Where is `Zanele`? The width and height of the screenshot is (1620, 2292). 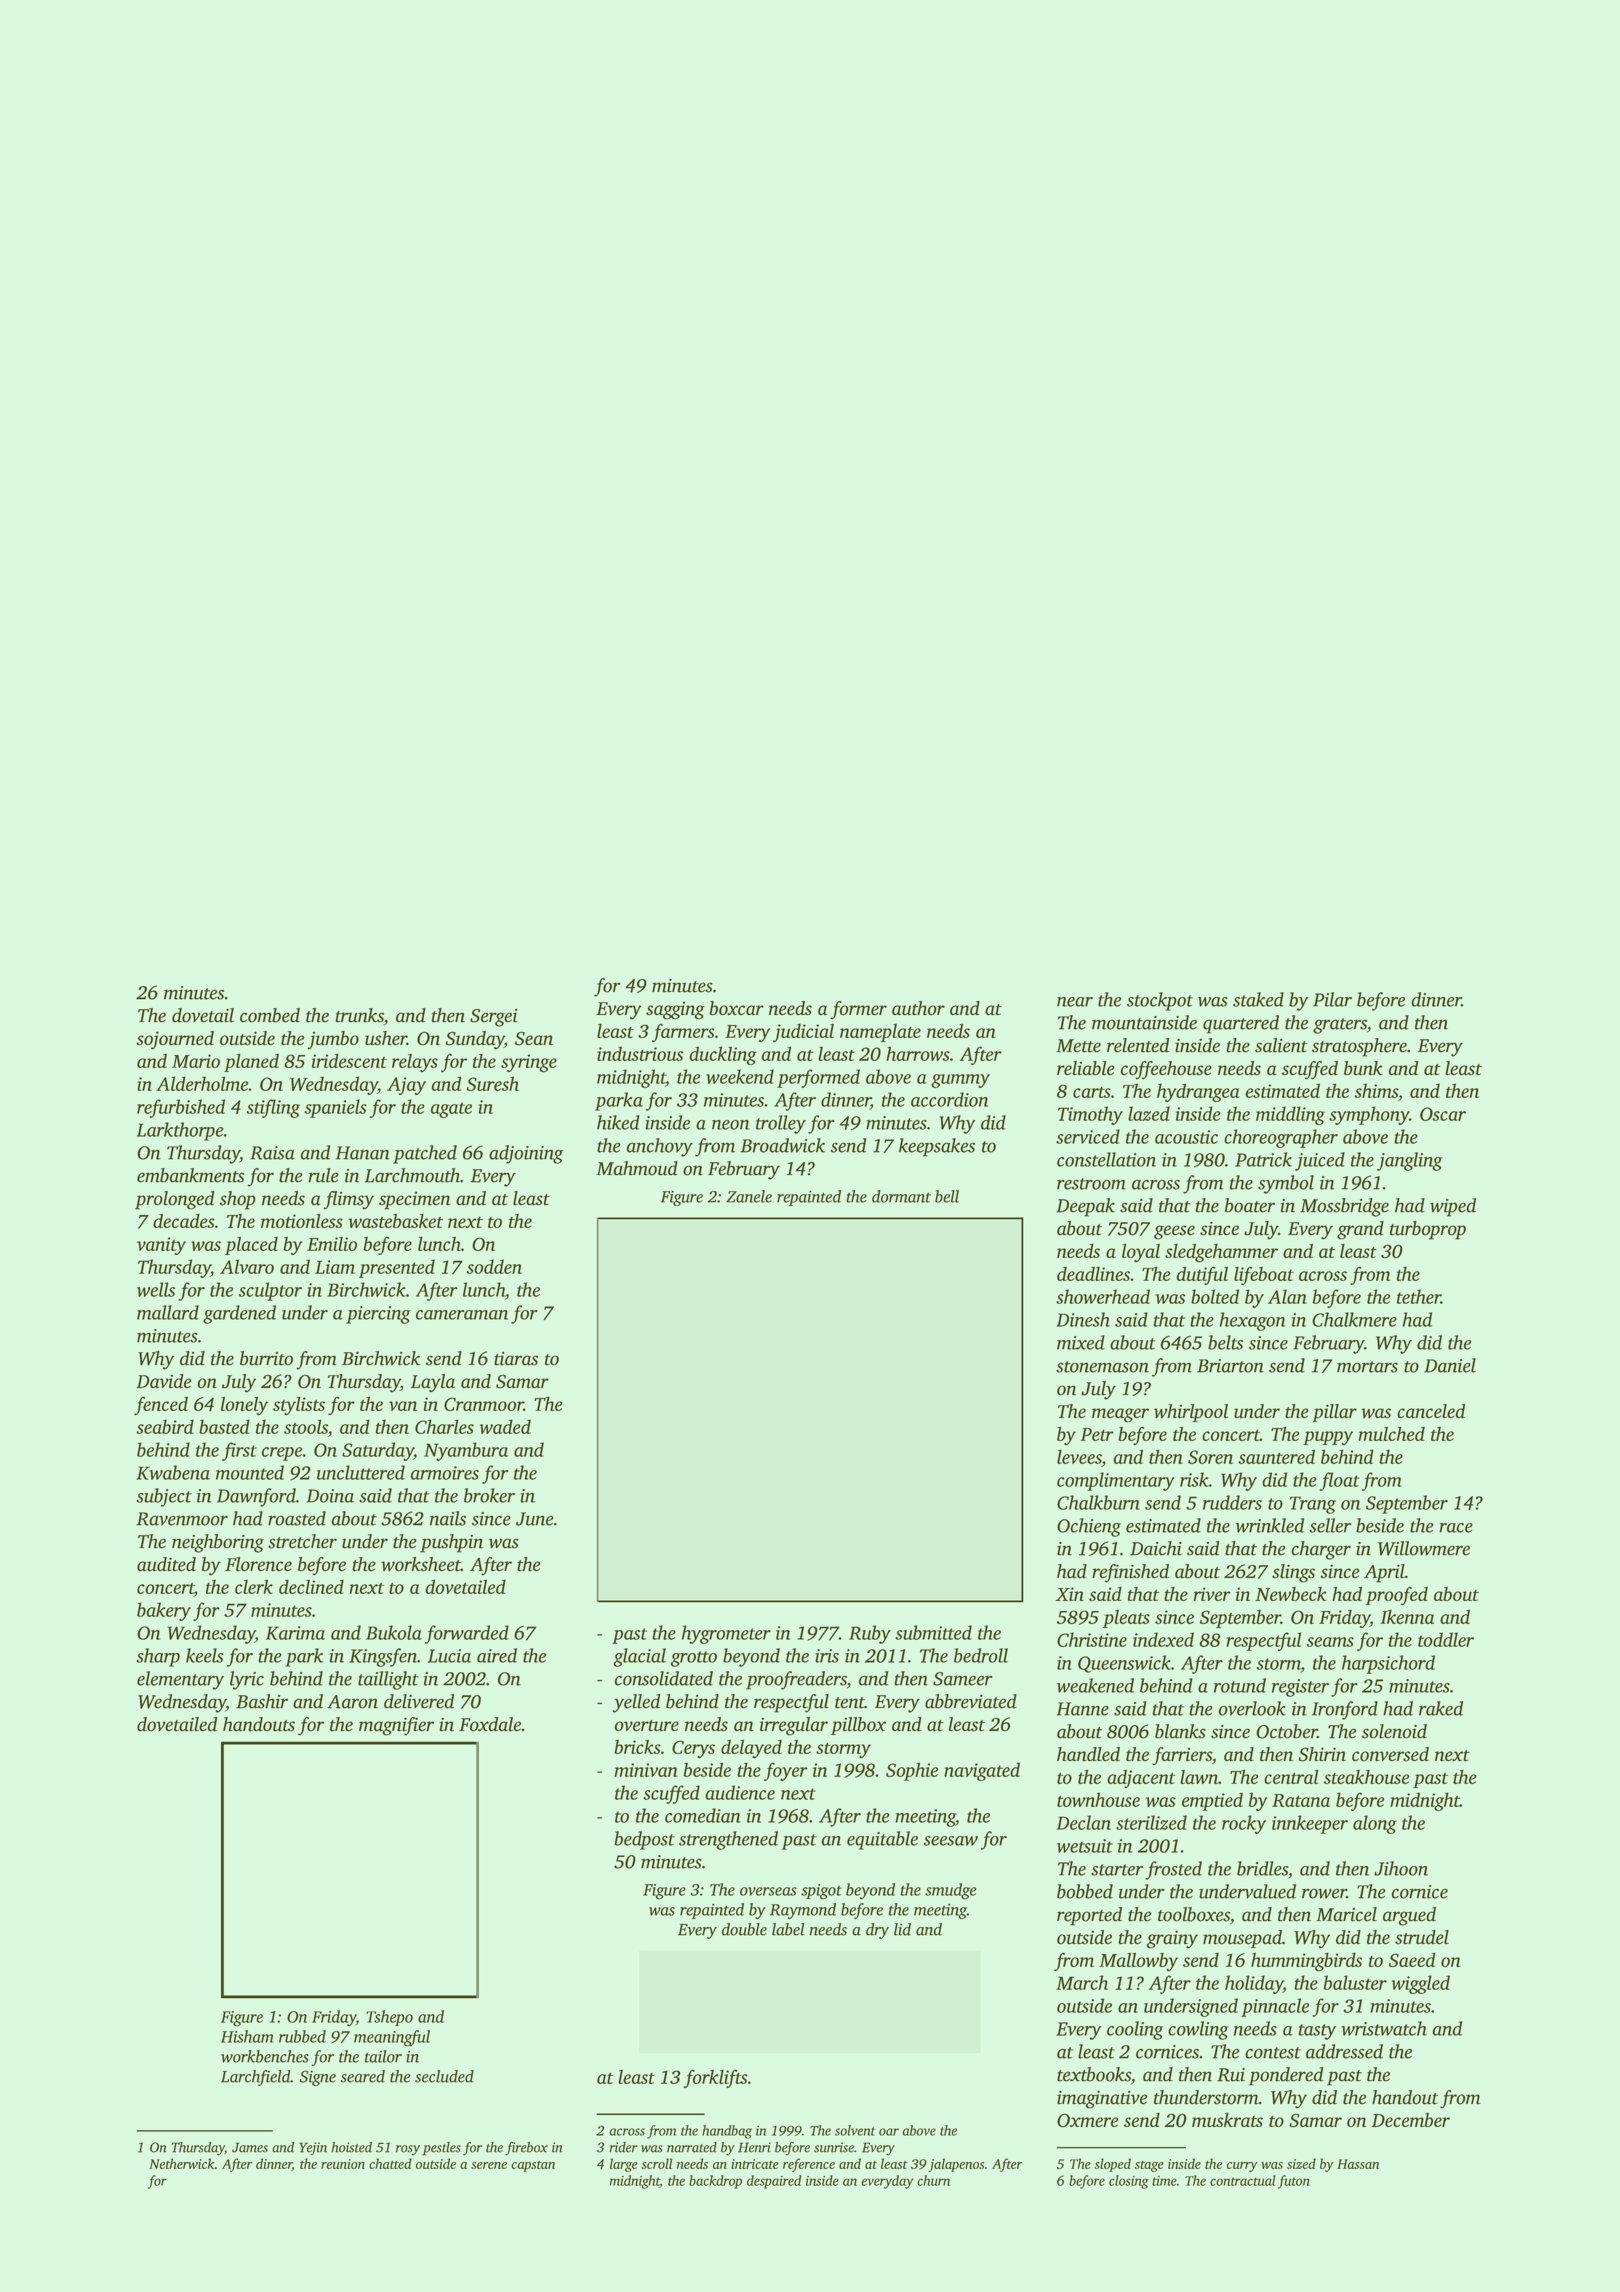 Zanele is located at coordinates (749, 1196).
